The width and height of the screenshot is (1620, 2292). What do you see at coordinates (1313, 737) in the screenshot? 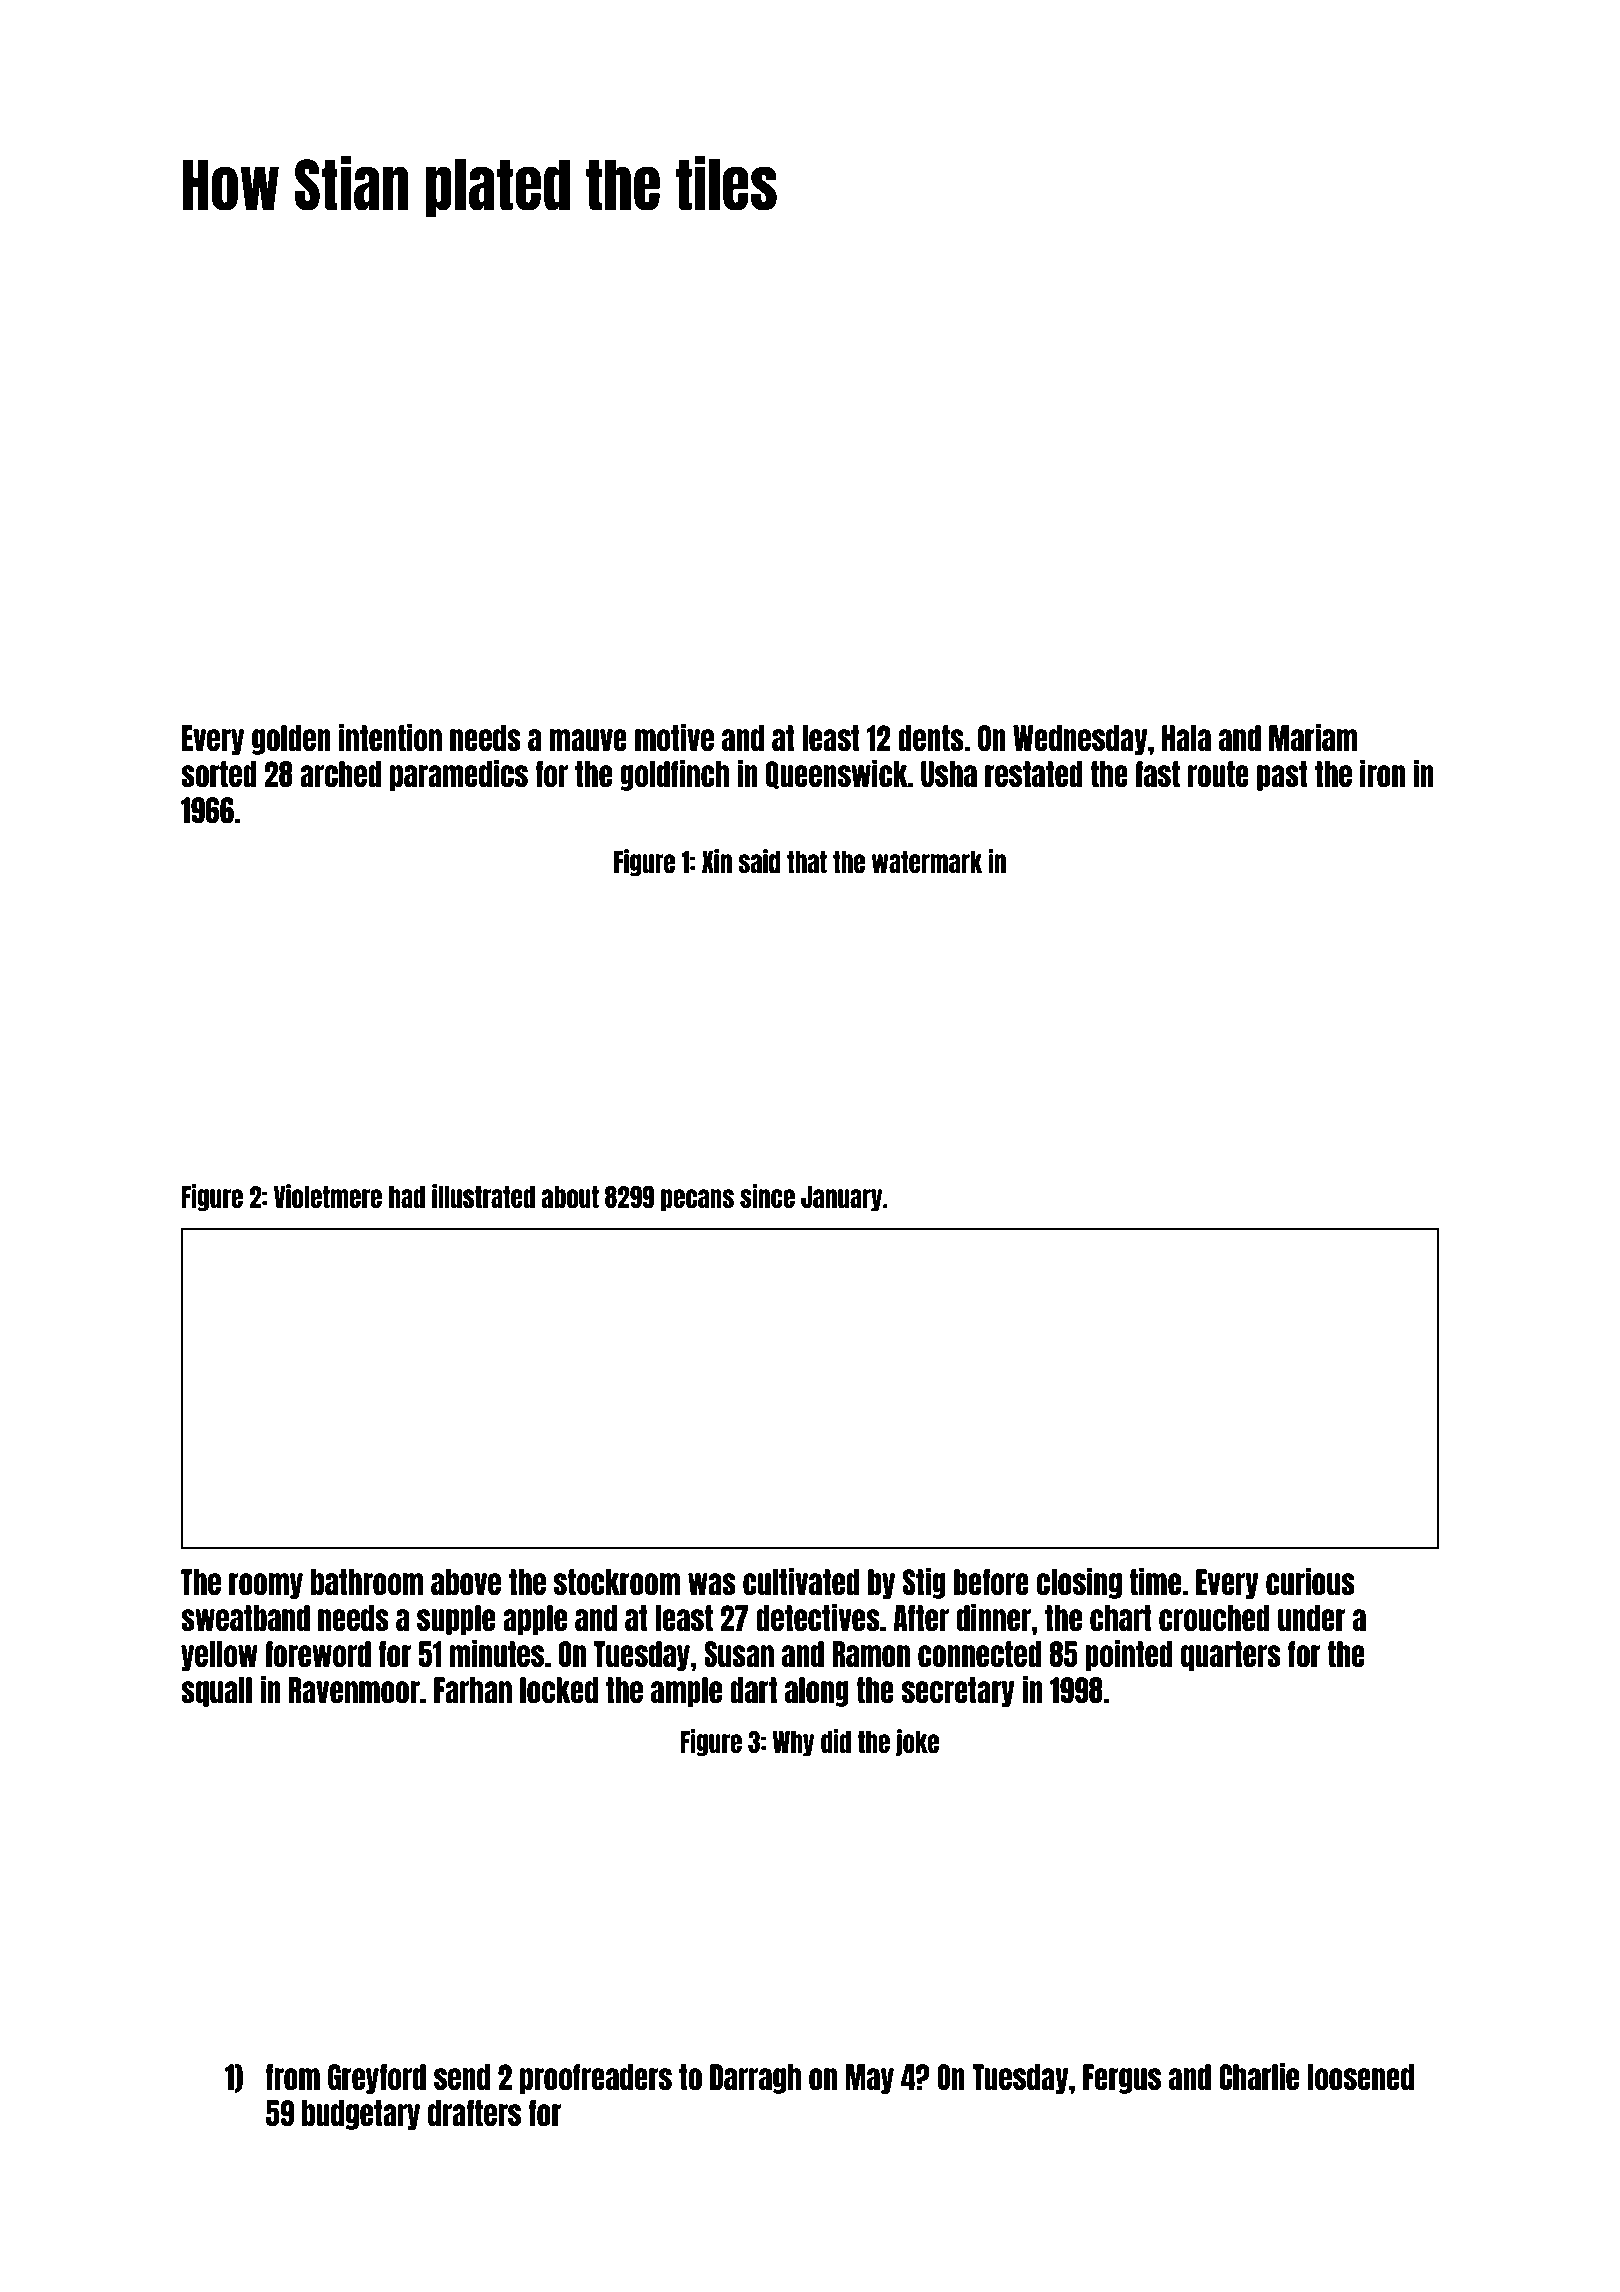
I see `Mariam` at bounding box center [1313, 737].
